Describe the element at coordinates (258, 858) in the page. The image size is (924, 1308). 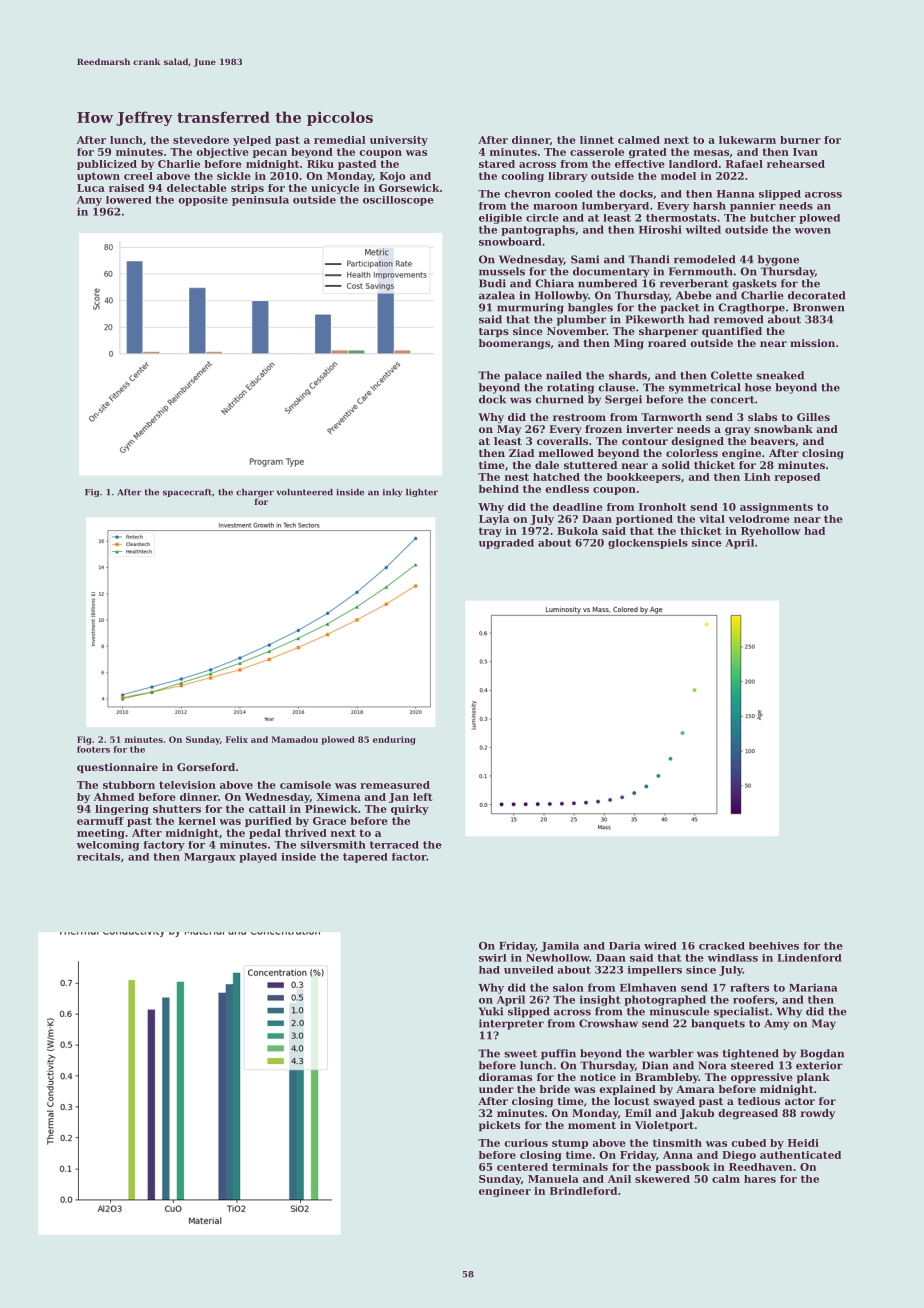
I see `played` at that location.
